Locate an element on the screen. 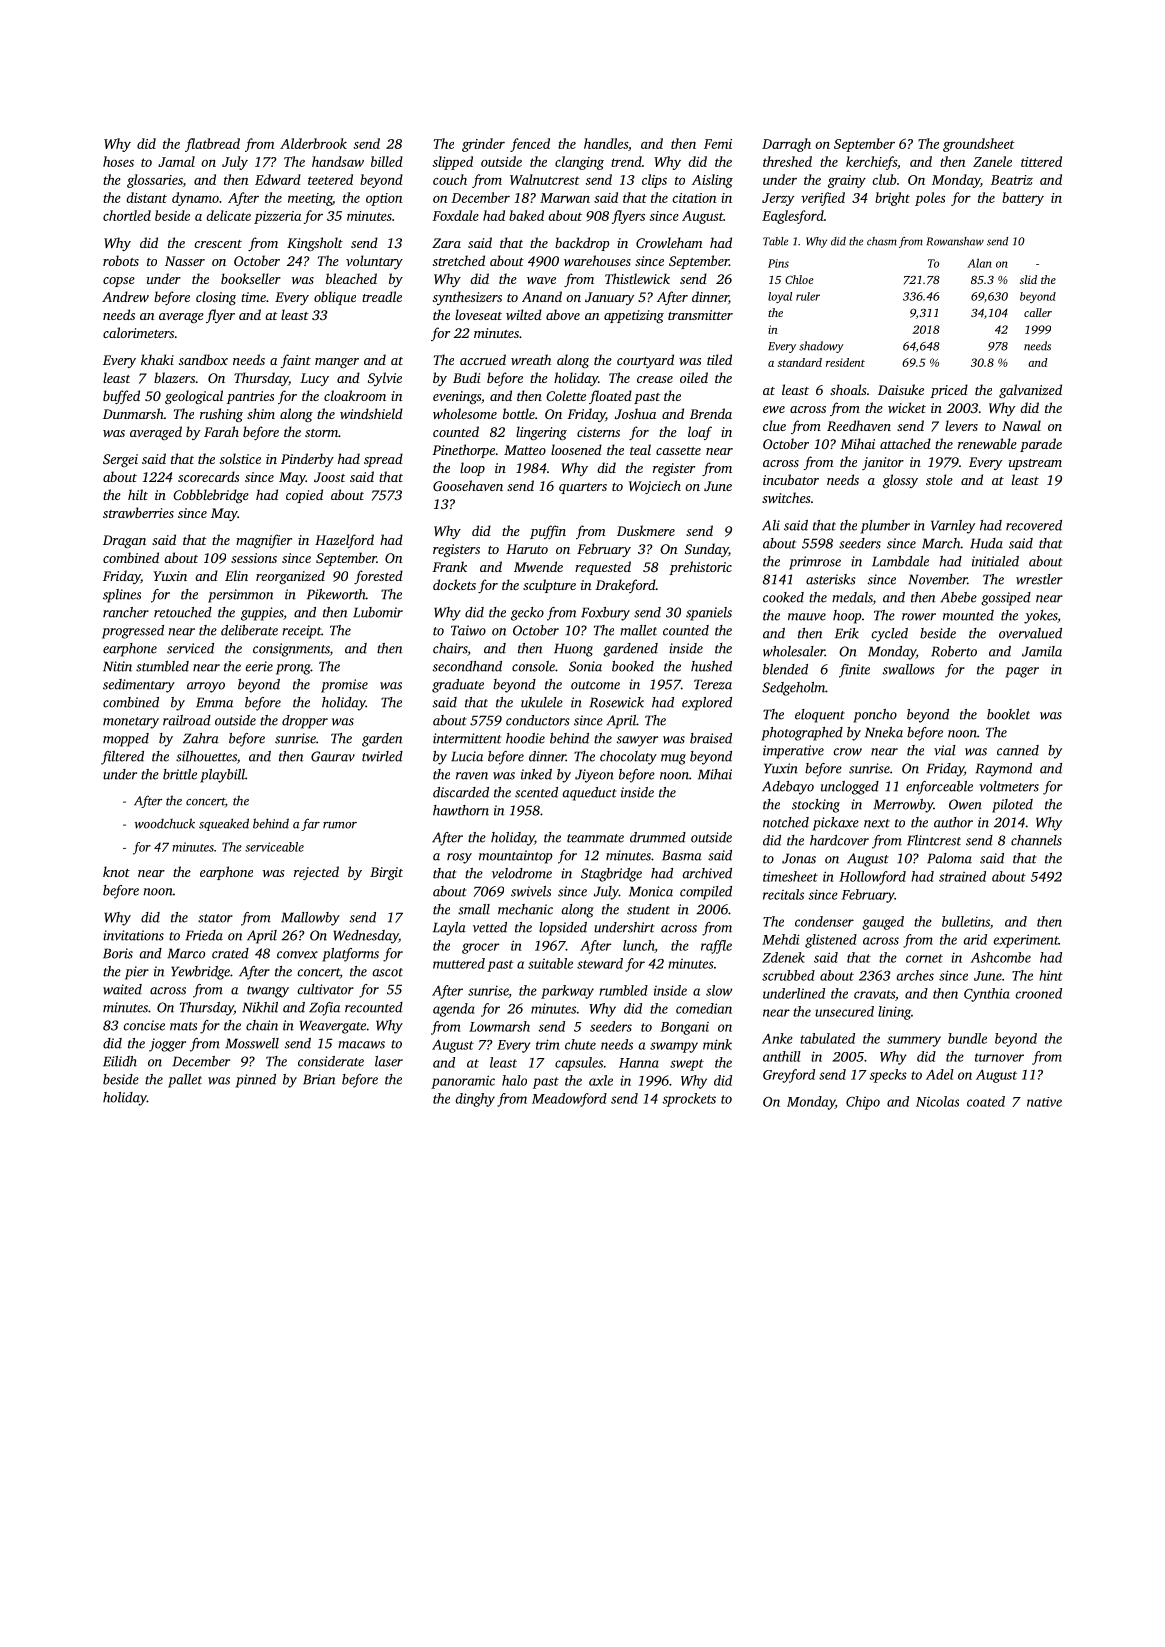 Image resolution: width=1165 pixels, height=1647 pixels. Dragan is located at coordinates (124, 541).
